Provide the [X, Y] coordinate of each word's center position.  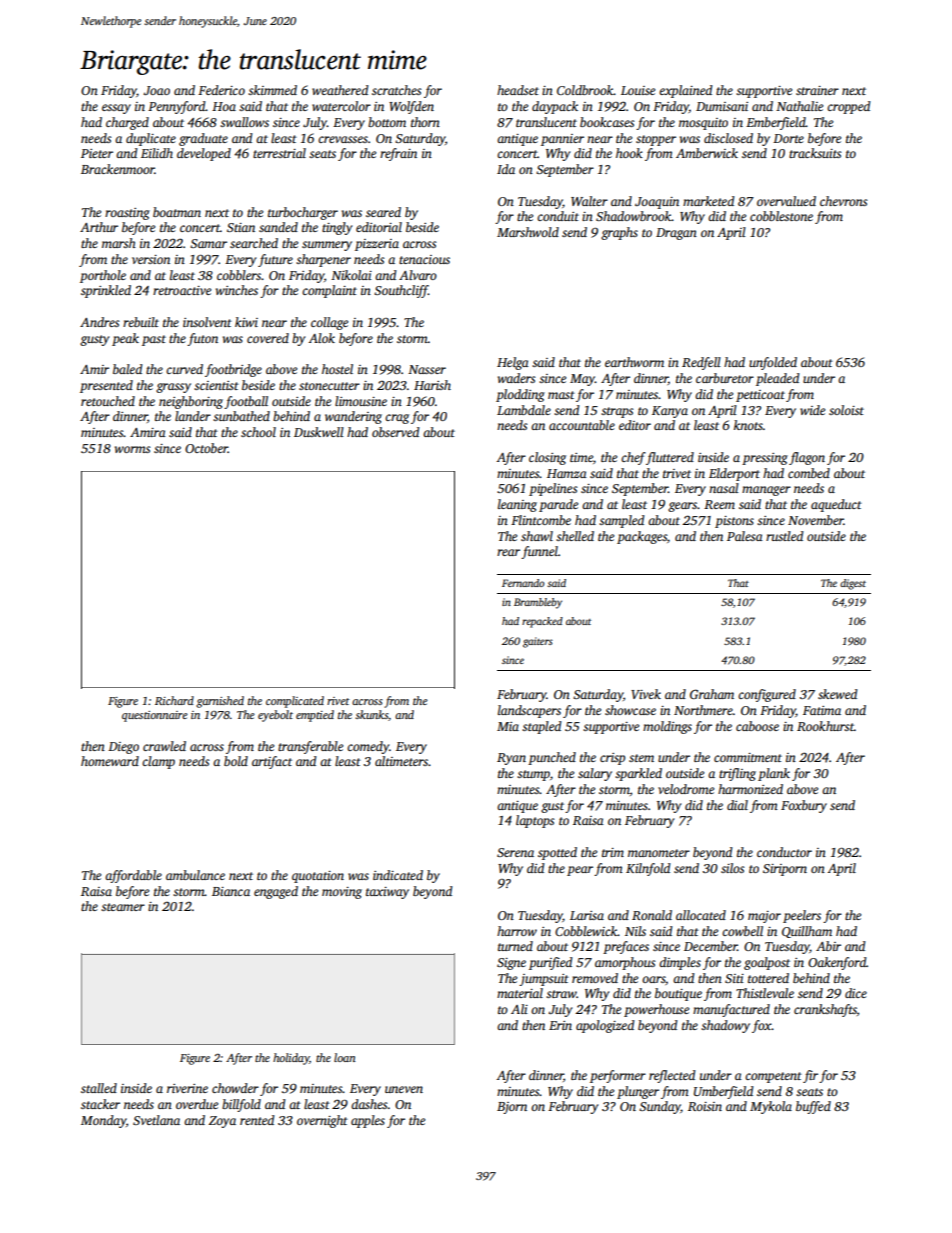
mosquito [703, 124]
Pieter [97, 153]
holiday [291, 1059]
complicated [295, 702]
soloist [846, 410]
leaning [517, 505]
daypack [555, 107]
